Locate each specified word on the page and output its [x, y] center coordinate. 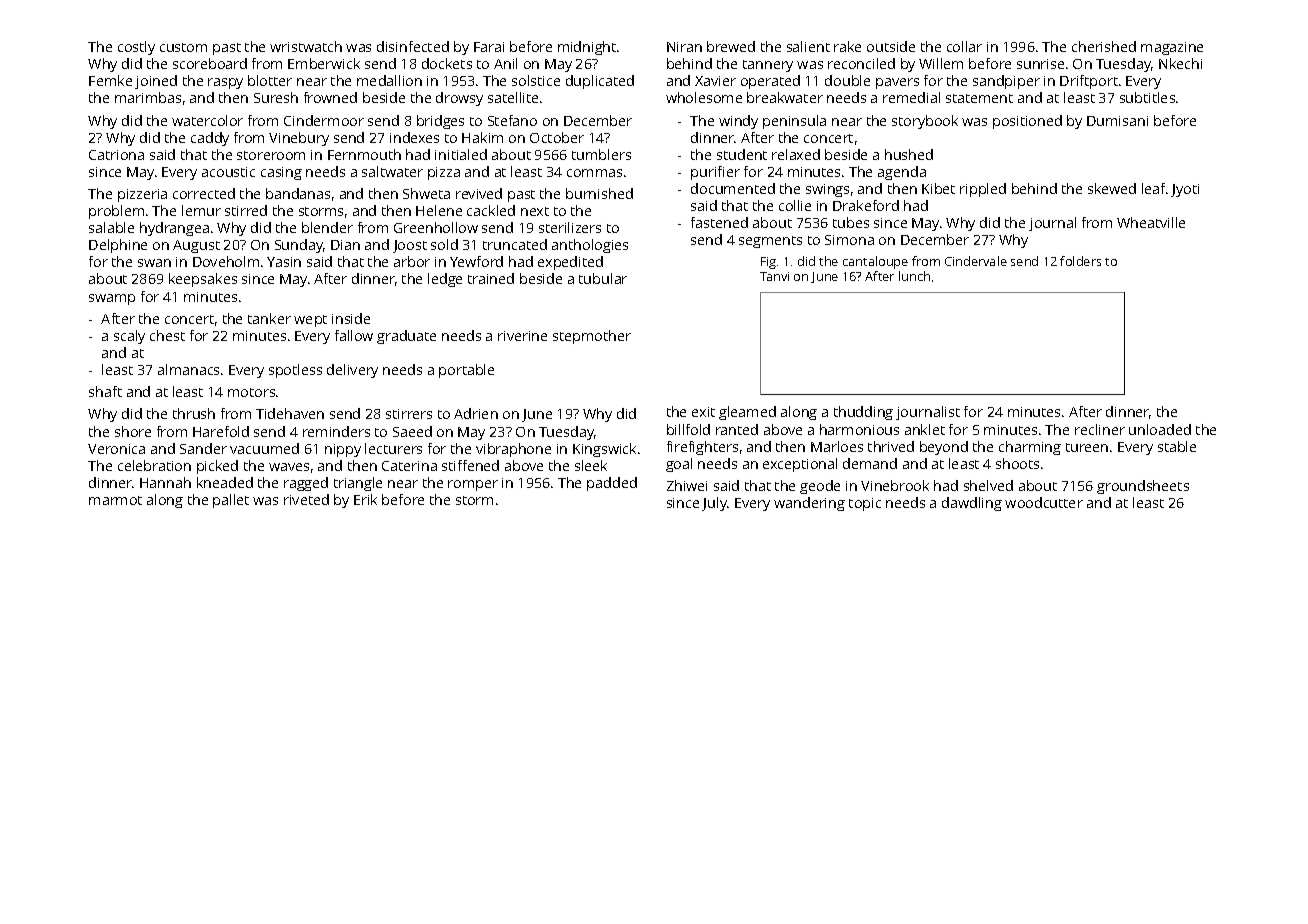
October [557, 137]
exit [703, 412]
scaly [129, 337]
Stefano [512, 120]
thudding [863, 413]
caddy [210, 139]
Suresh [276, 97]
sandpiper [1006, 82]
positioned [1027, 122]
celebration [154, 465]
